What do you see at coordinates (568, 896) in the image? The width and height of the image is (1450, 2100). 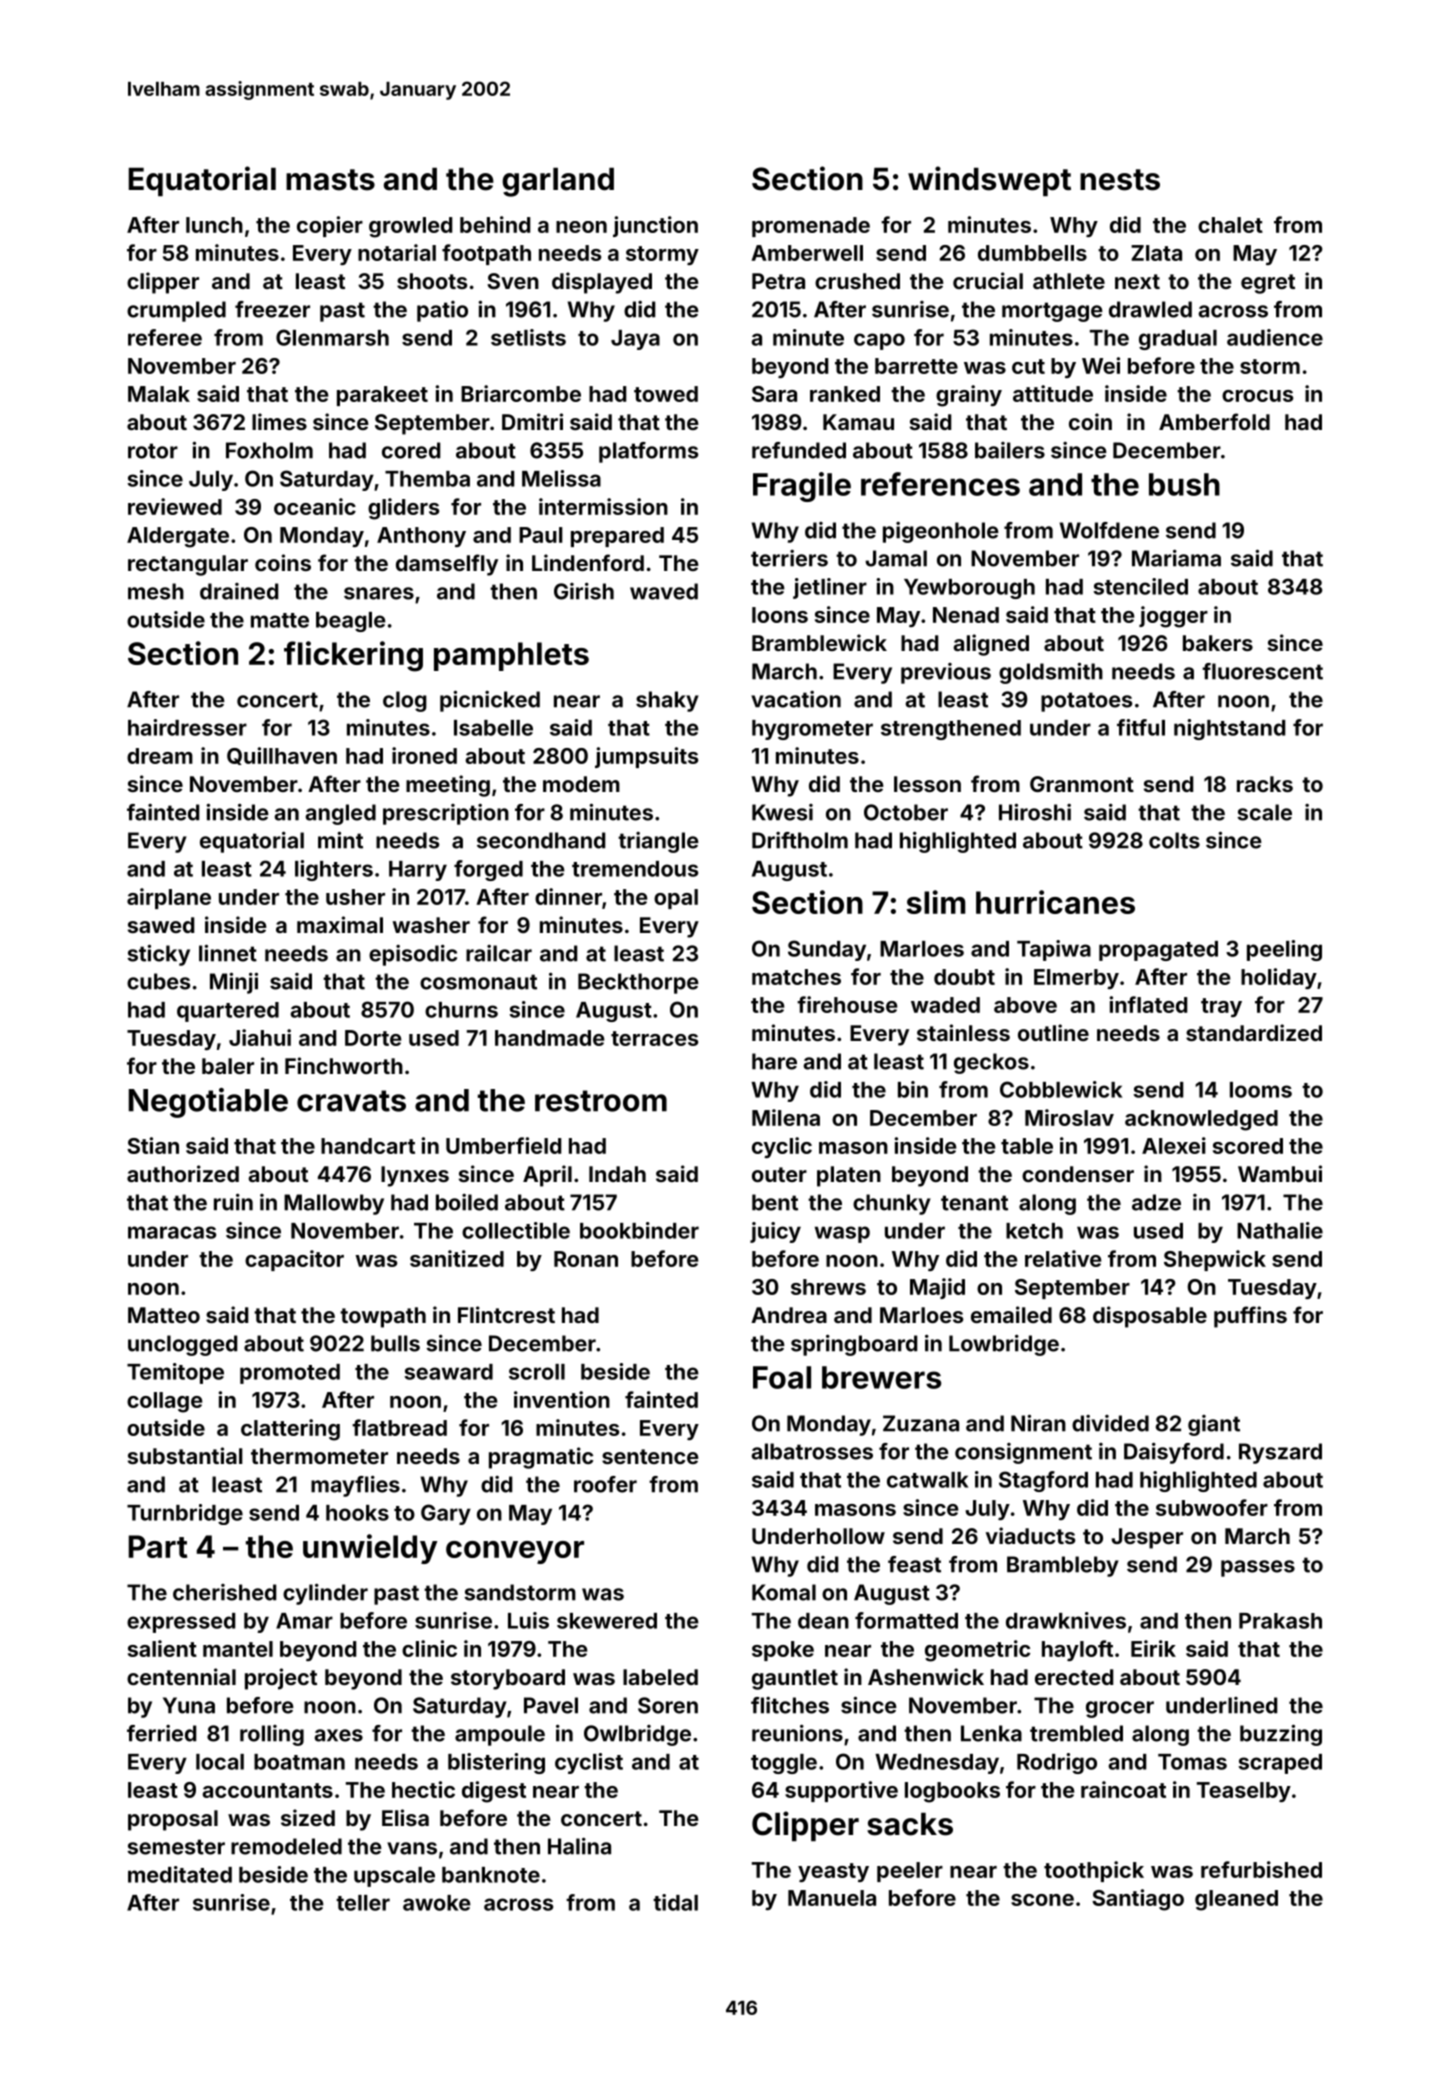 I see `dinner` at bounding box center [568, 896].
